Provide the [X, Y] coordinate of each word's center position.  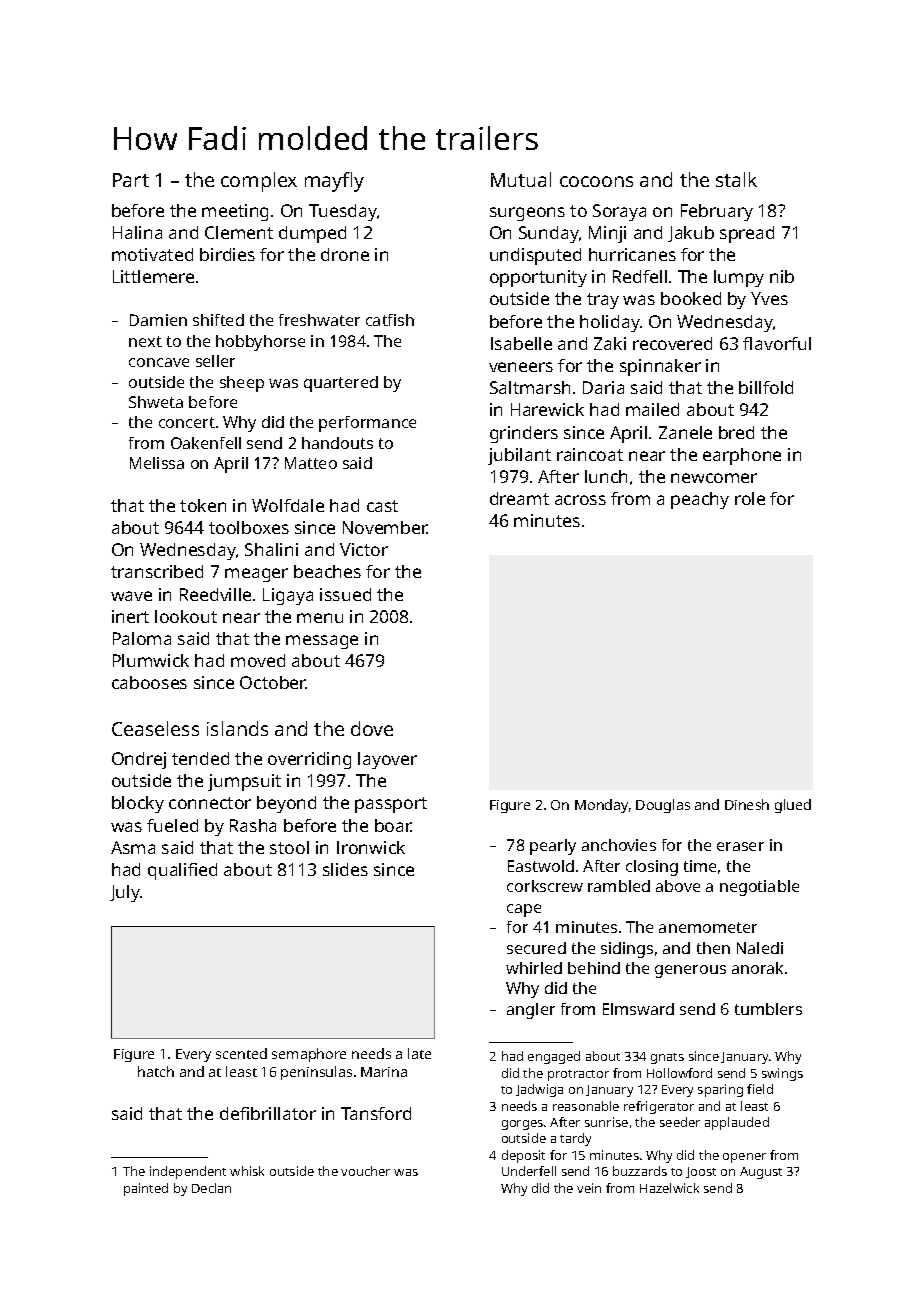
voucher [365, 1171]
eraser [740, 846]
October [273, 682]
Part [131, 180]
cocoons [596, 181]
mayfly [334, 182]
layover [387, 760]
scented [241, 1053]
